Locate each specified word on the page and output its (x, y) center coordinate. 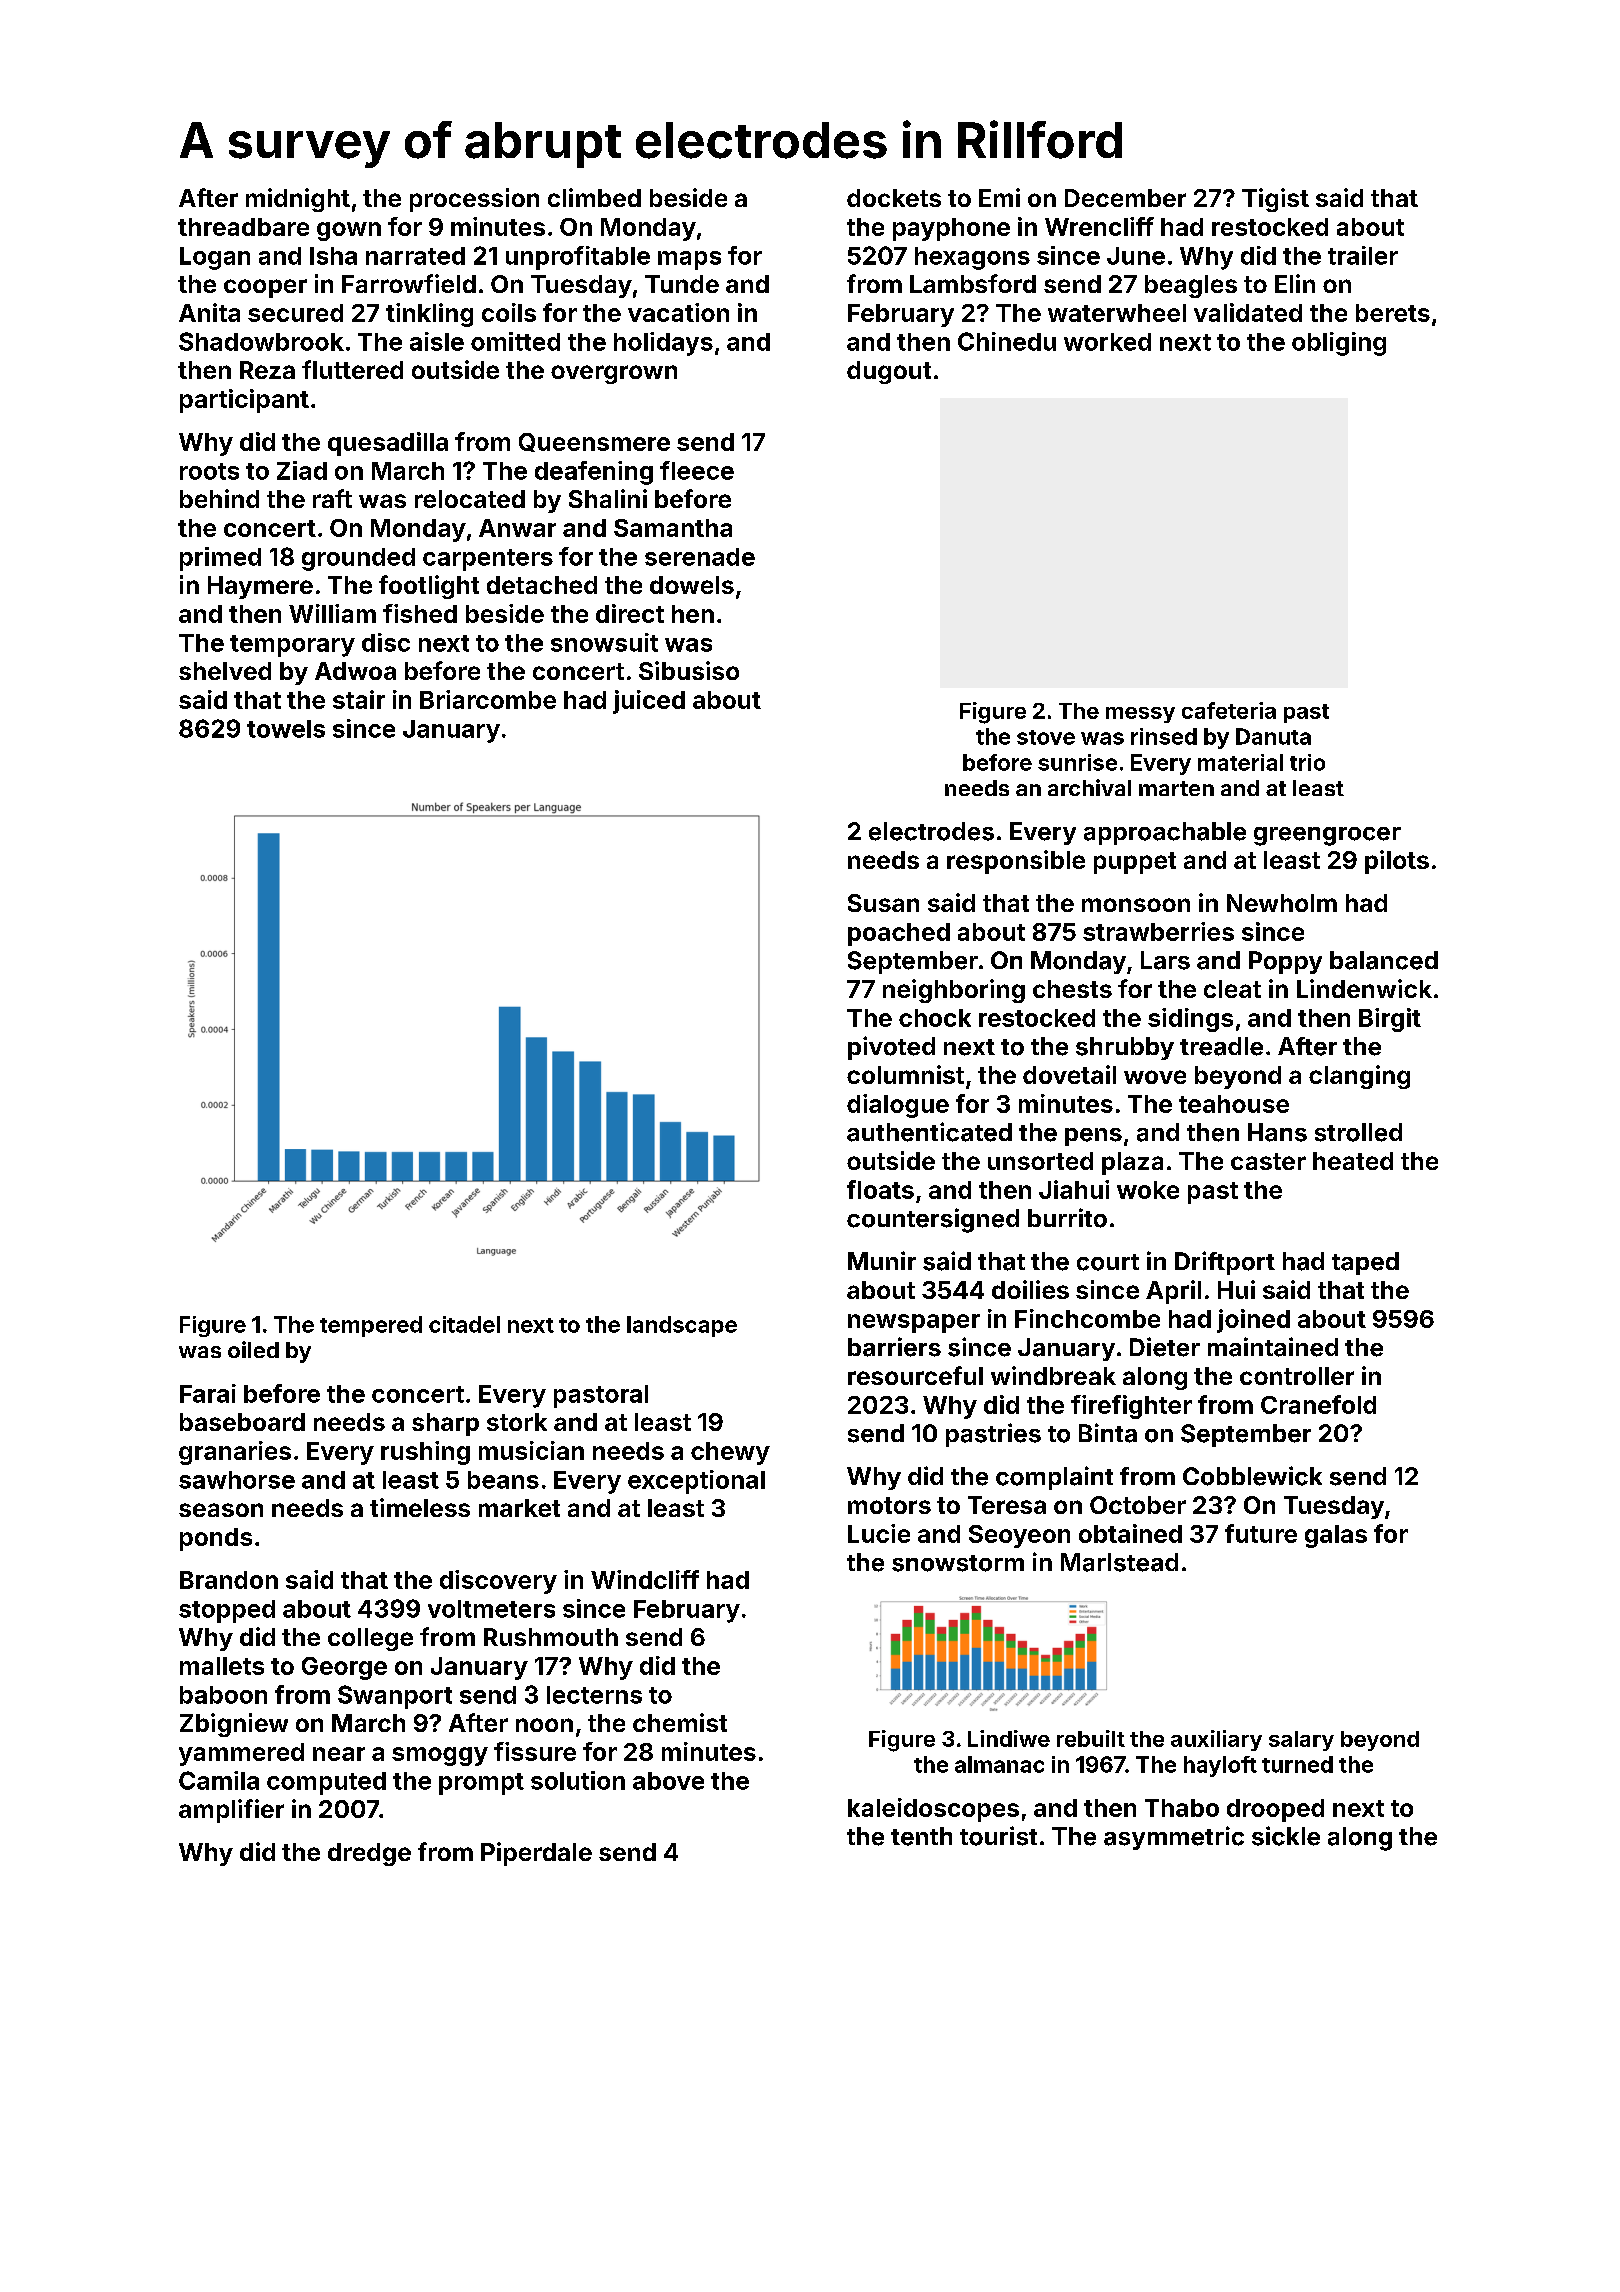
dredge (369, 1854)
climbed (594, 197)
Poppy (1285, 962)
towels (286, 729)
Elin (1295, 283)
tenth (921, 1836)
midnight (298, 200)
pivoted (891, 1048)
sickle (1286, 1836)
